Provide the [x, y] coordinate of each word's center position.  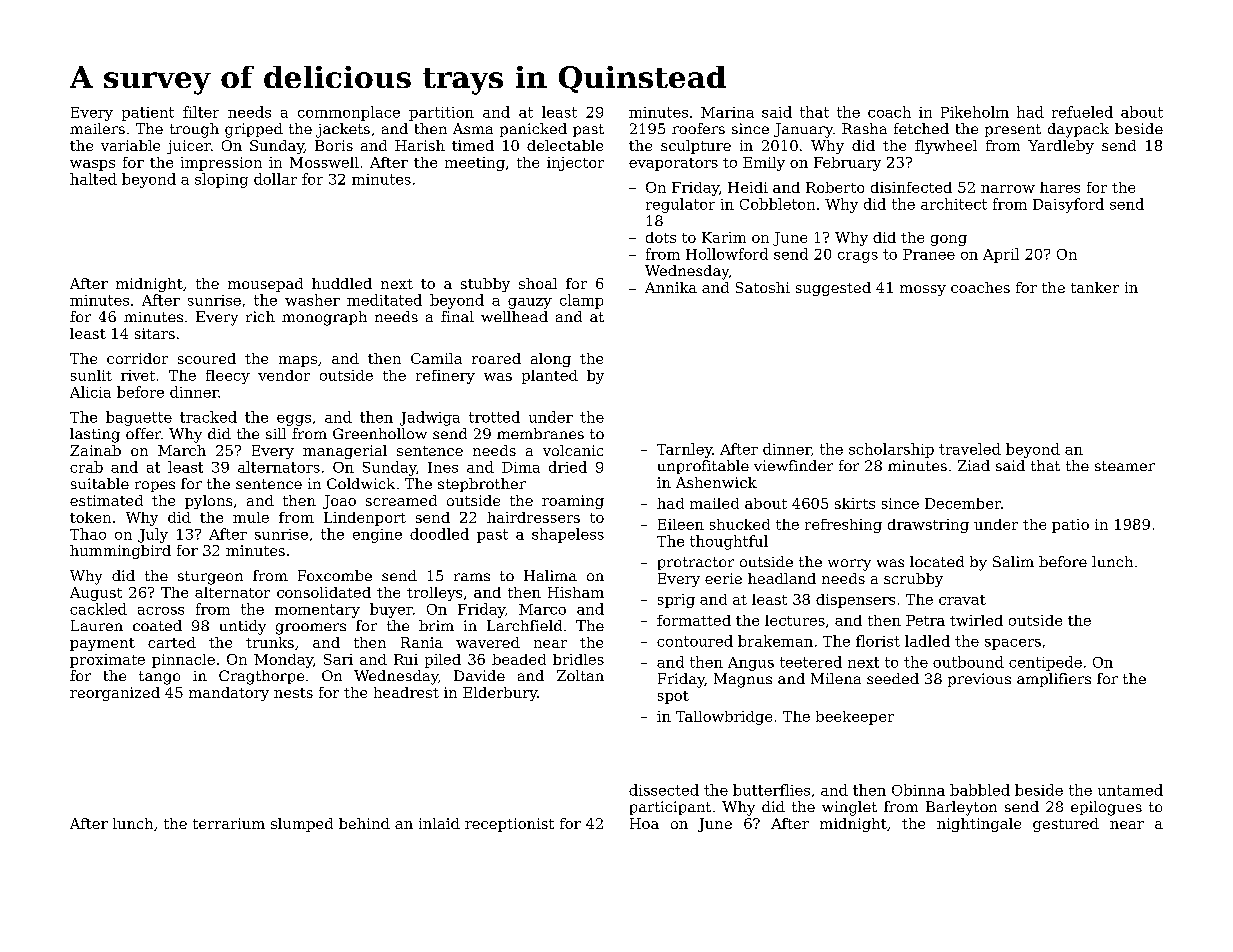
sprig [676, 601]
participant [670, 808]
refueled [1082, 112]
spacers [1013, 644]
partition [441, 114]
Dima [521, 467]
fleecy [228, 377]
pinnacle [183, 661]
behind [364, 823]
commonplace [349, 113]
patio [1070, 526]
